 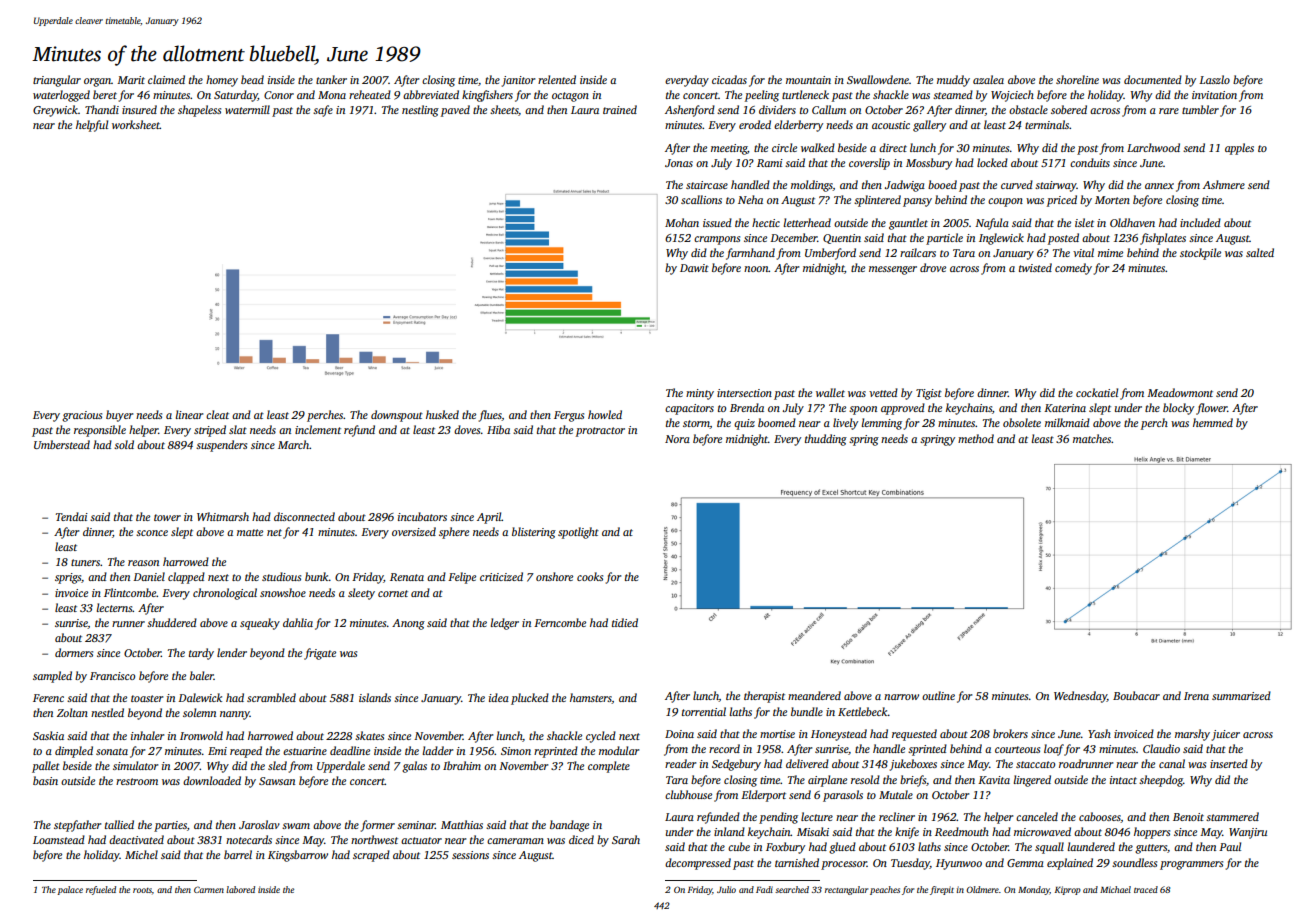 I want to click on hamsters, so click(x=591, y=698).
